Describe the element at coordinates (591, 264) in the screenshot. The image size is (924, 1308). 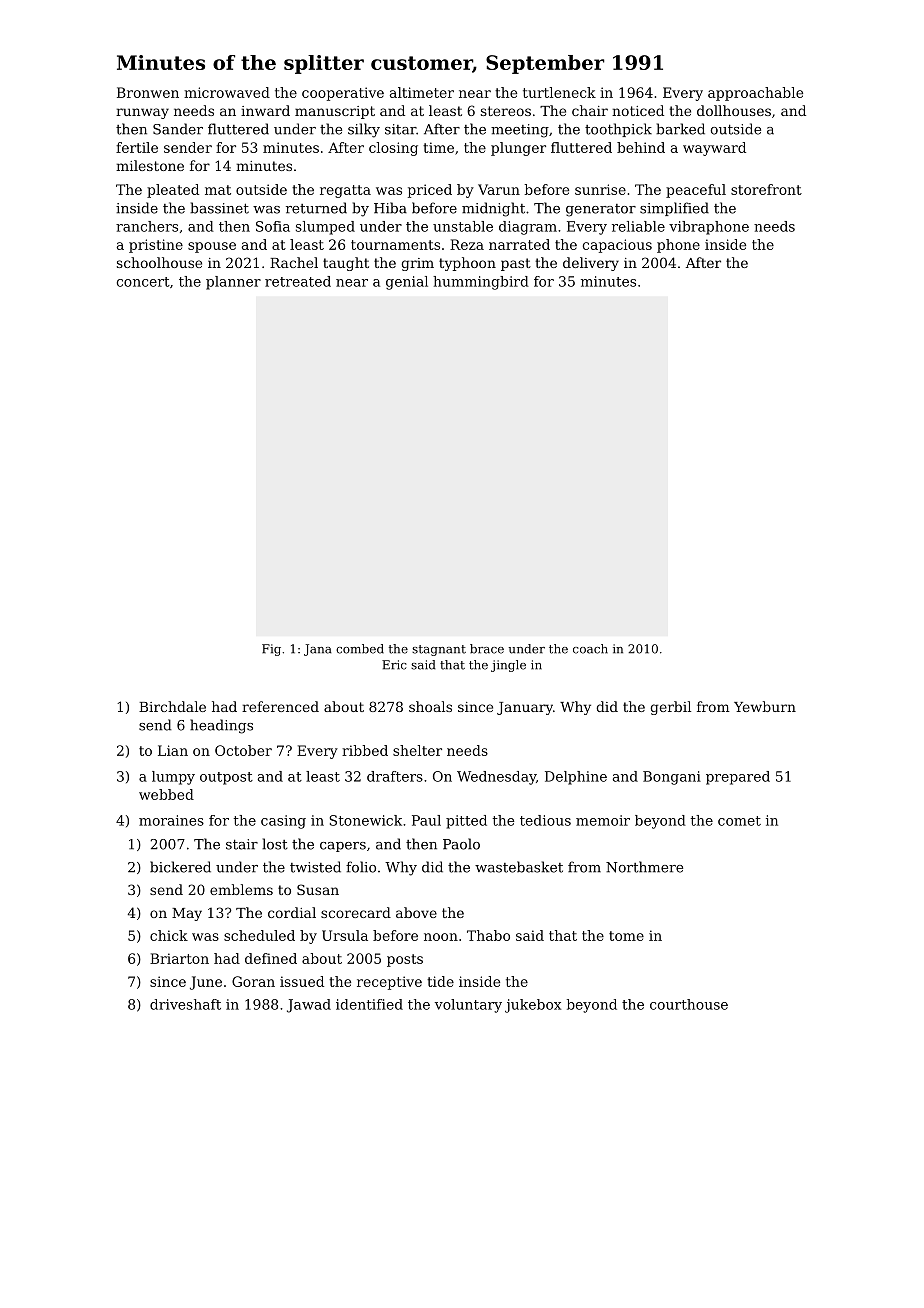
I see `delivery` at that location.
